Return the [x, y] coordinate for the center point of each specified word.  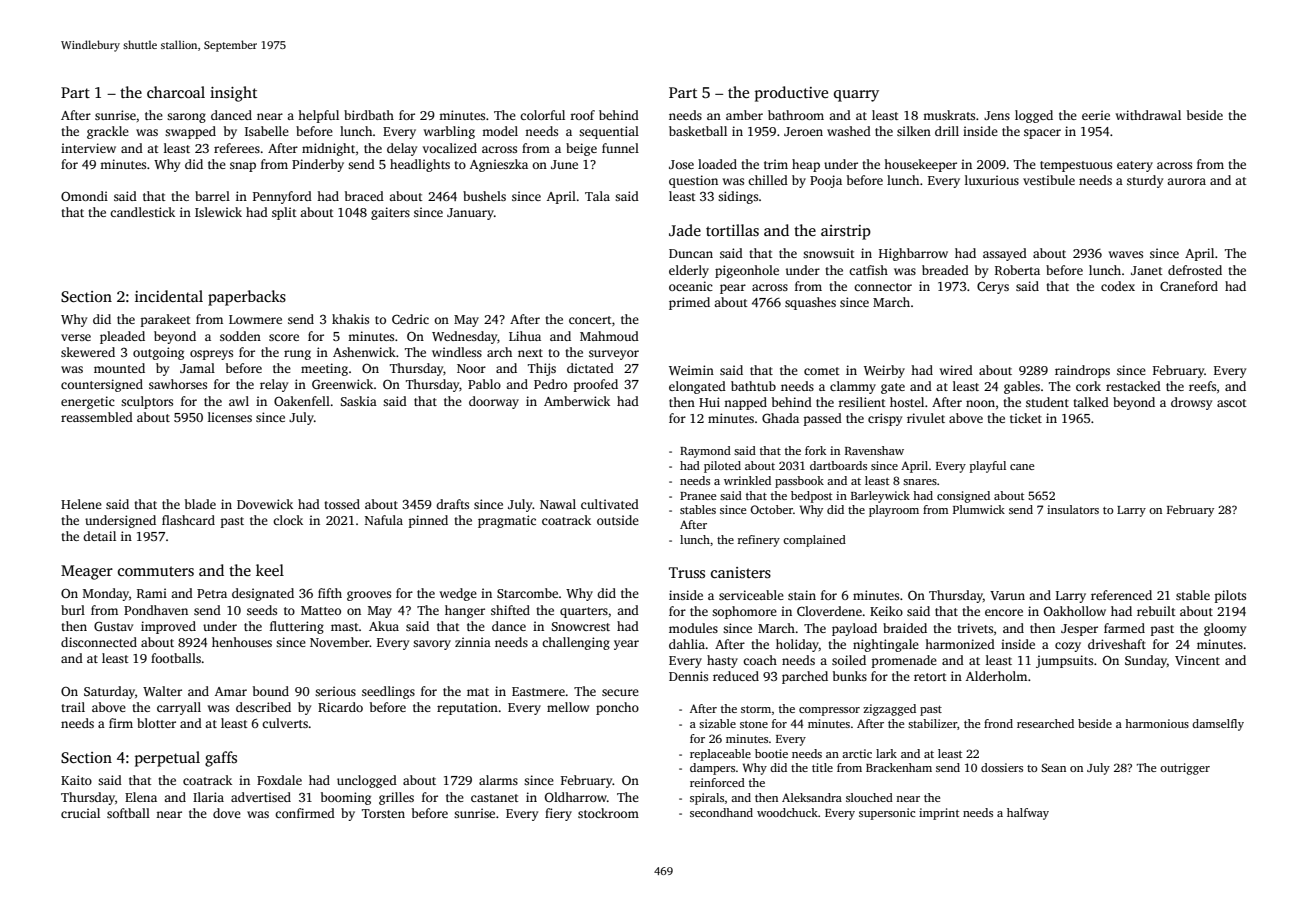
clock [288, 520]
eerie [1096, 115]
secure [620, 692]
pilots [1230, 596]
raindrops [1082, 371]
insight [233, 94]
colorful [542, 115]
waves [1126, 254]
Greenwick [343, 384]
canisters [741, 573]
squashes [810, 303]
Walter [162, 691]
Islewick [218, 212]
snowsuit [829, 253]
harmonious [1157, 723]
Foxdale [279, 780]
